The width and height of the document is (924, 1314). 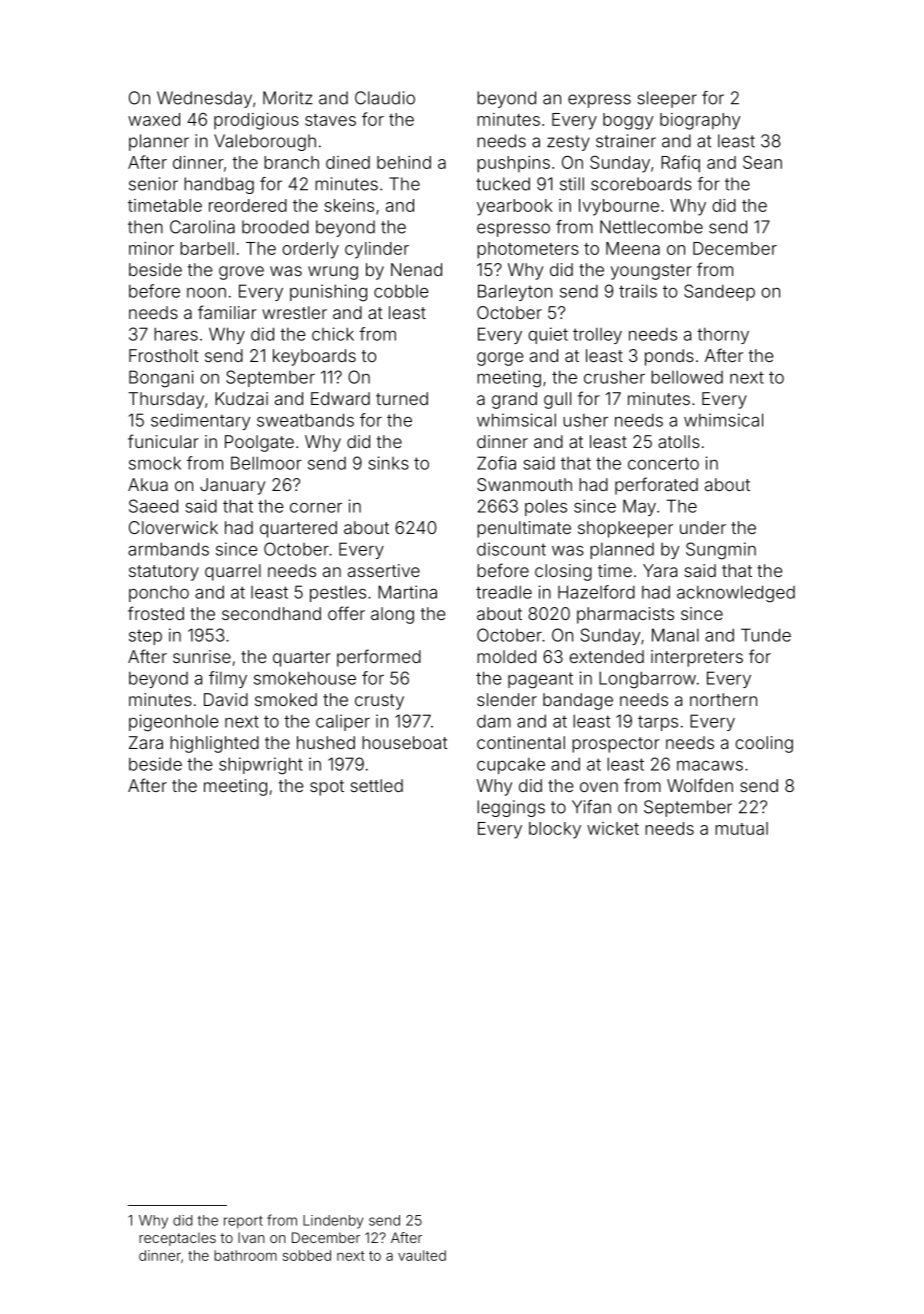 What do you see at coordinates (700, 121) in the document?
I see `biography` at bounding box center [700, 121].
